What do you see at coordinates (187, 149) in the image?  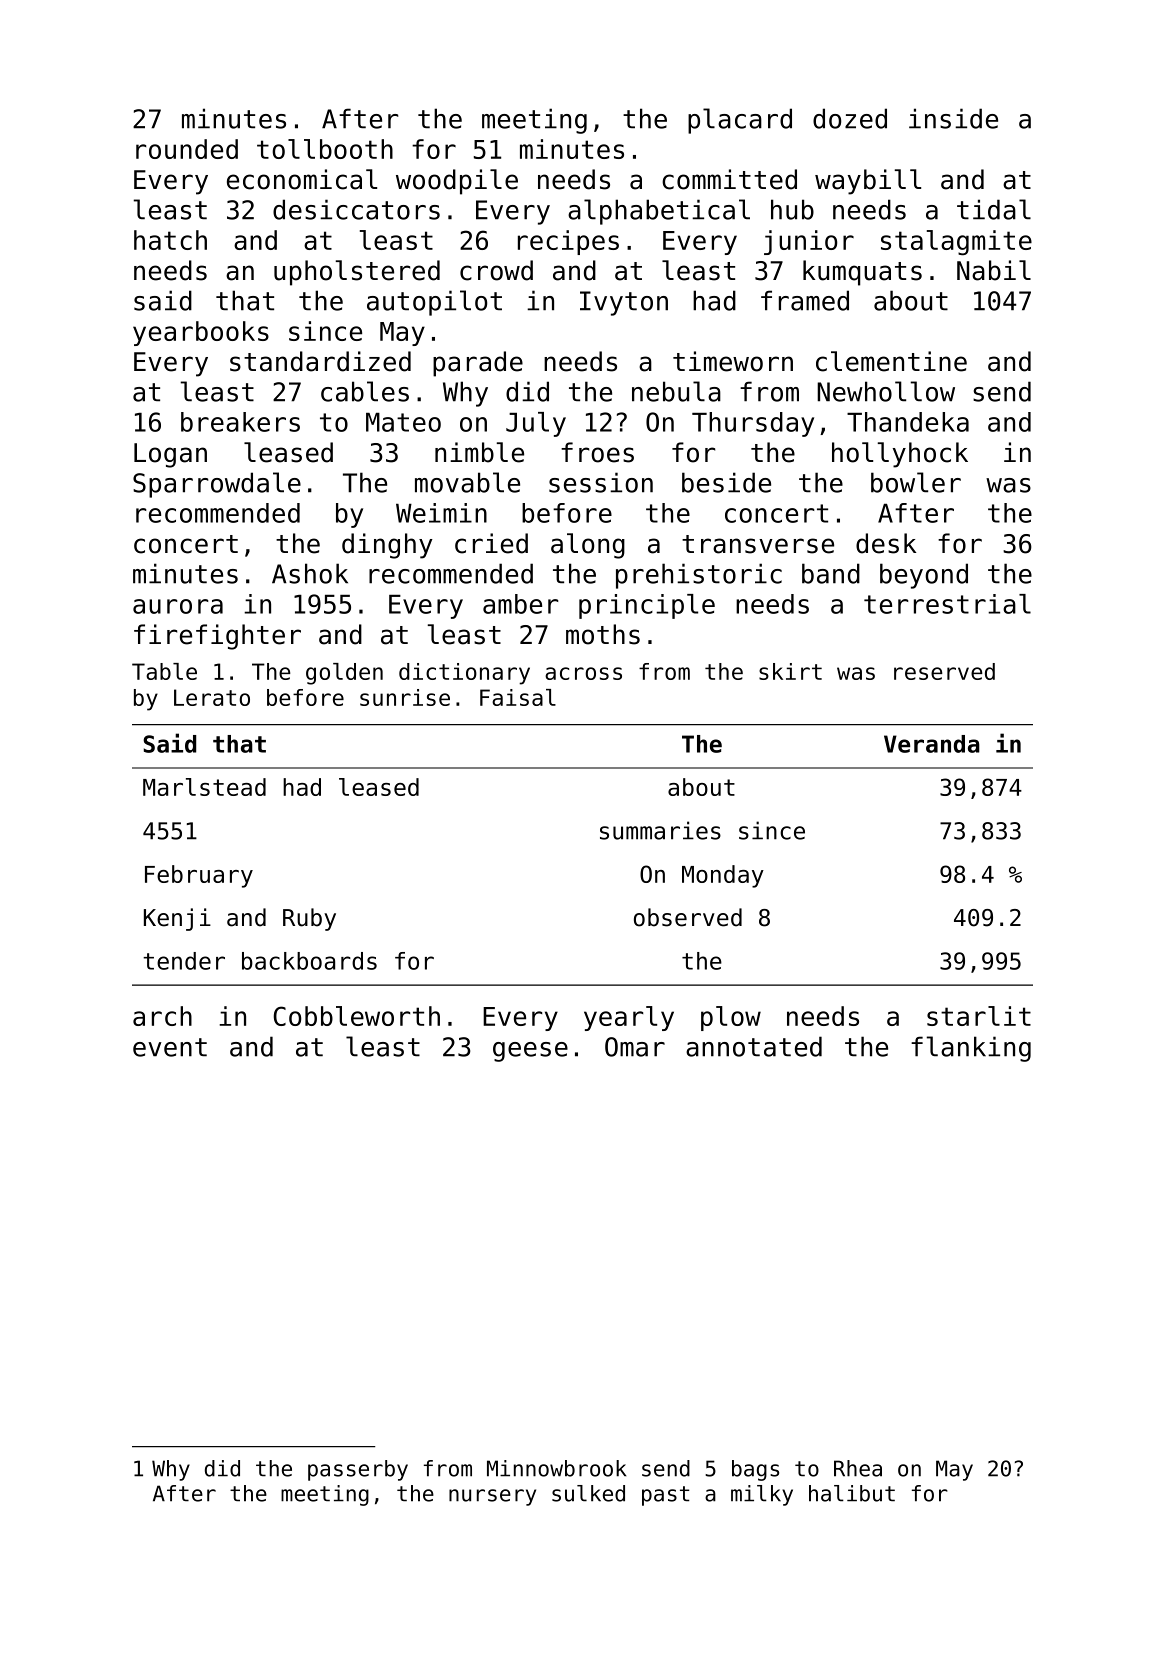 I see `rounded` at bounding box center [187, 149].
